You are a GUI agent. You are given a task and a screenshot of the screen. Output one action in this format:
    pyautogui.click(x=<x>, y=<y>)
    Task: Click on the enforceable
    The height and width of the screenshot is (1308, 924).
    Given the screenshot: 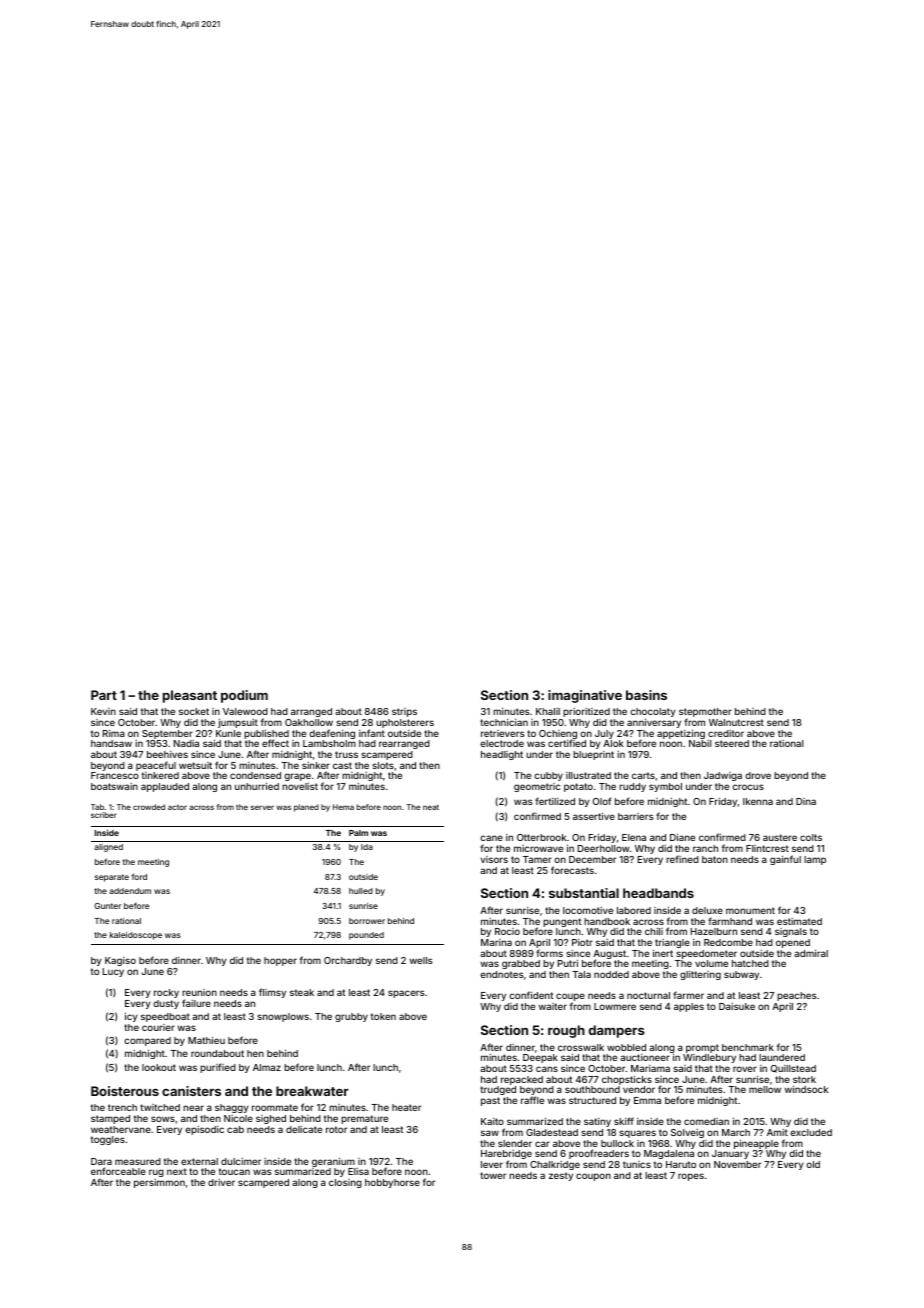 What is the action you would take?
    pyautogui.click(x=118, y=1171)
